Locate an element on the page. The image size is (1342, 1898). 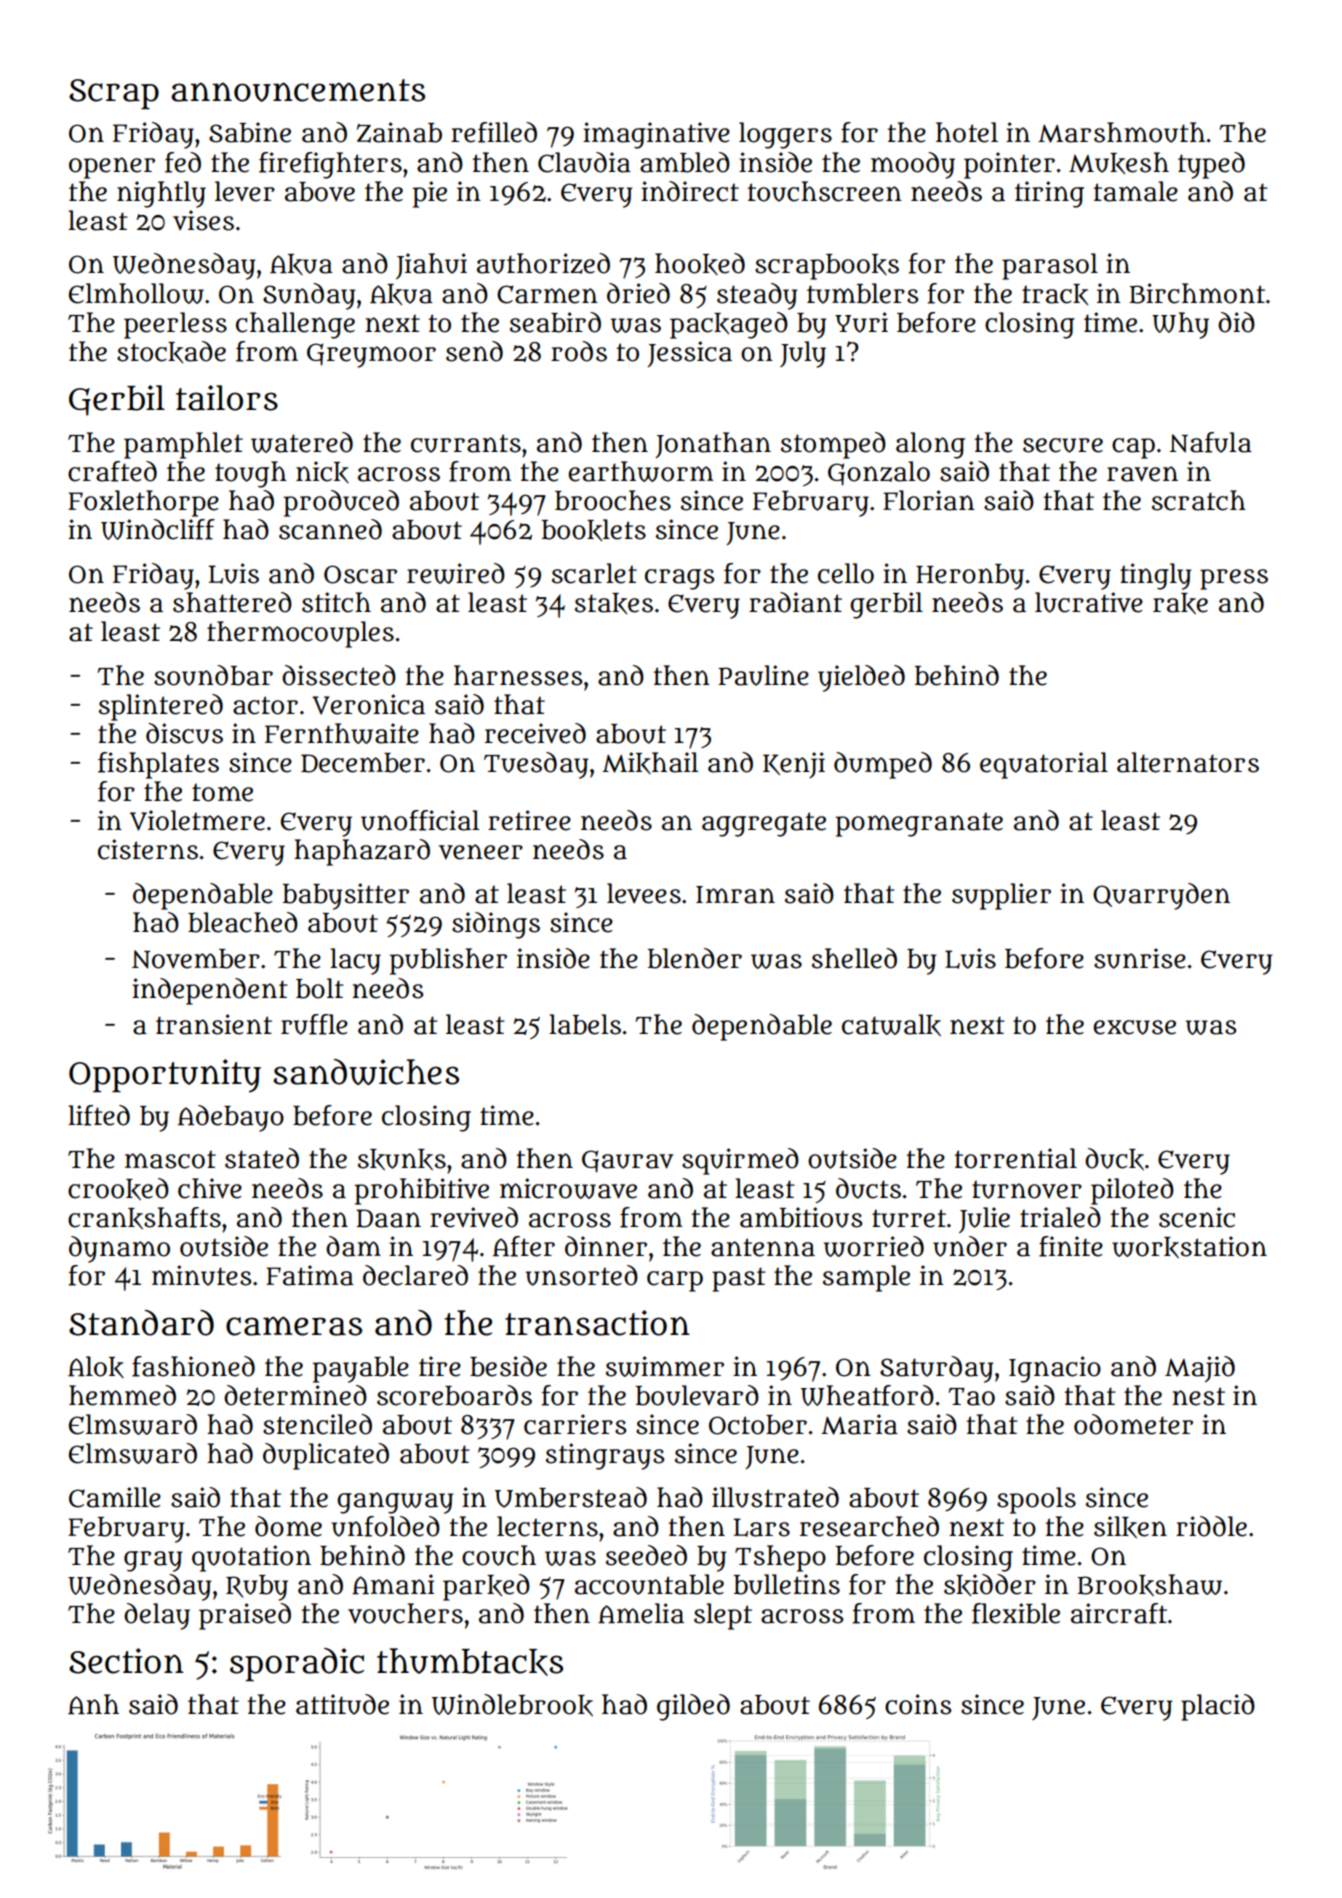
tamale is located at coordinates (1135, 191).
